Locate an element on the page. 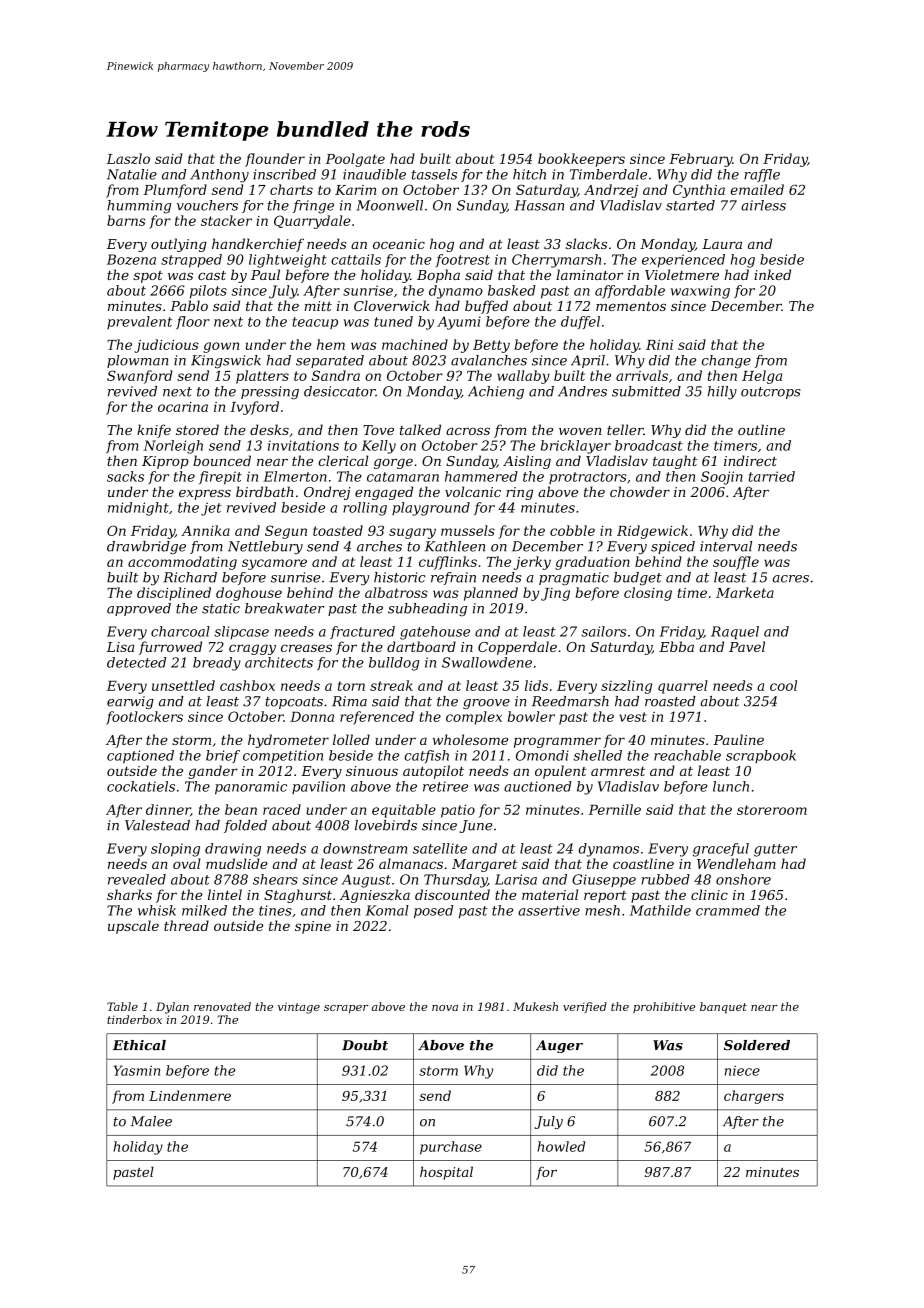 The height and width of the image is (1308, 924). Helga is located at coordinates (762, 377).
